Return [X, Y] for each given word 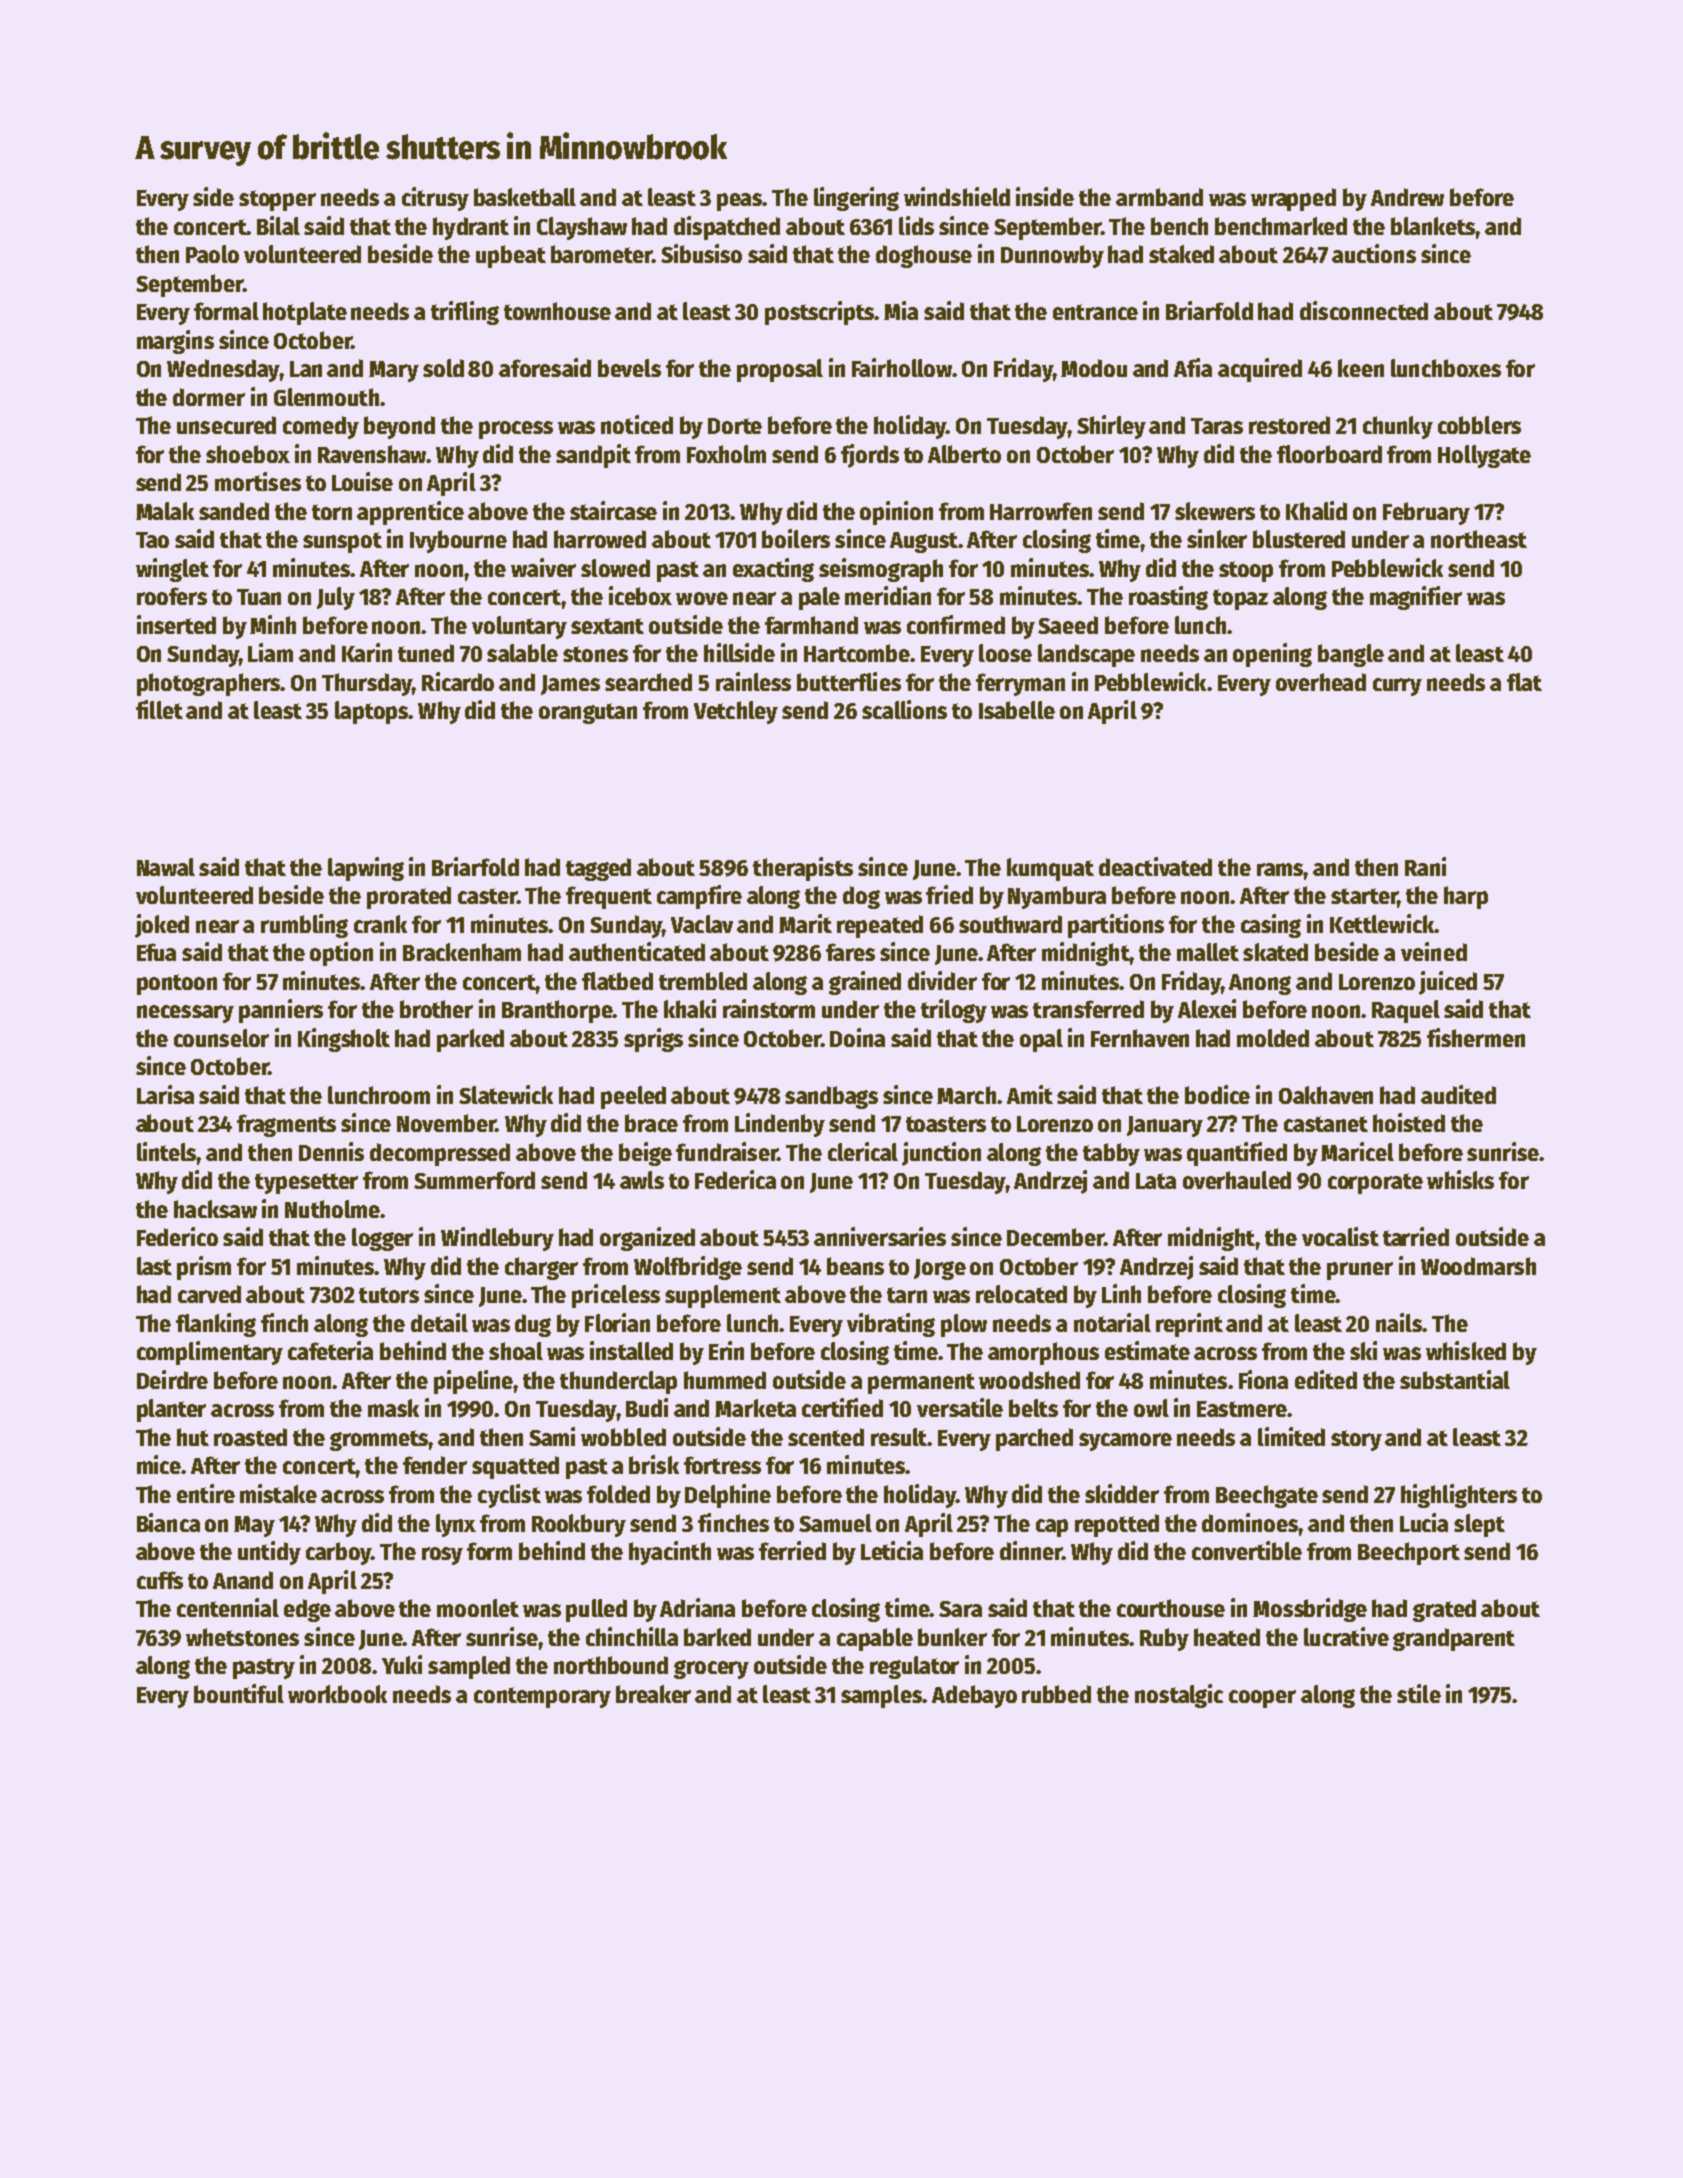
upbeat [511, 256]
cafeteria [330, 1350]
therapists [803, 869]
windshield [957, 196]
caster [487, 896]
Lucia [1424, 1522]
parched [1034, 1439]
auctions [1374, 253]
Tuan [259, 597]
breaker [653, 1694]
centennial [228, 1607]
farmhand [811, 625]
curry [1397, 687]
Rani [1425, 866]
